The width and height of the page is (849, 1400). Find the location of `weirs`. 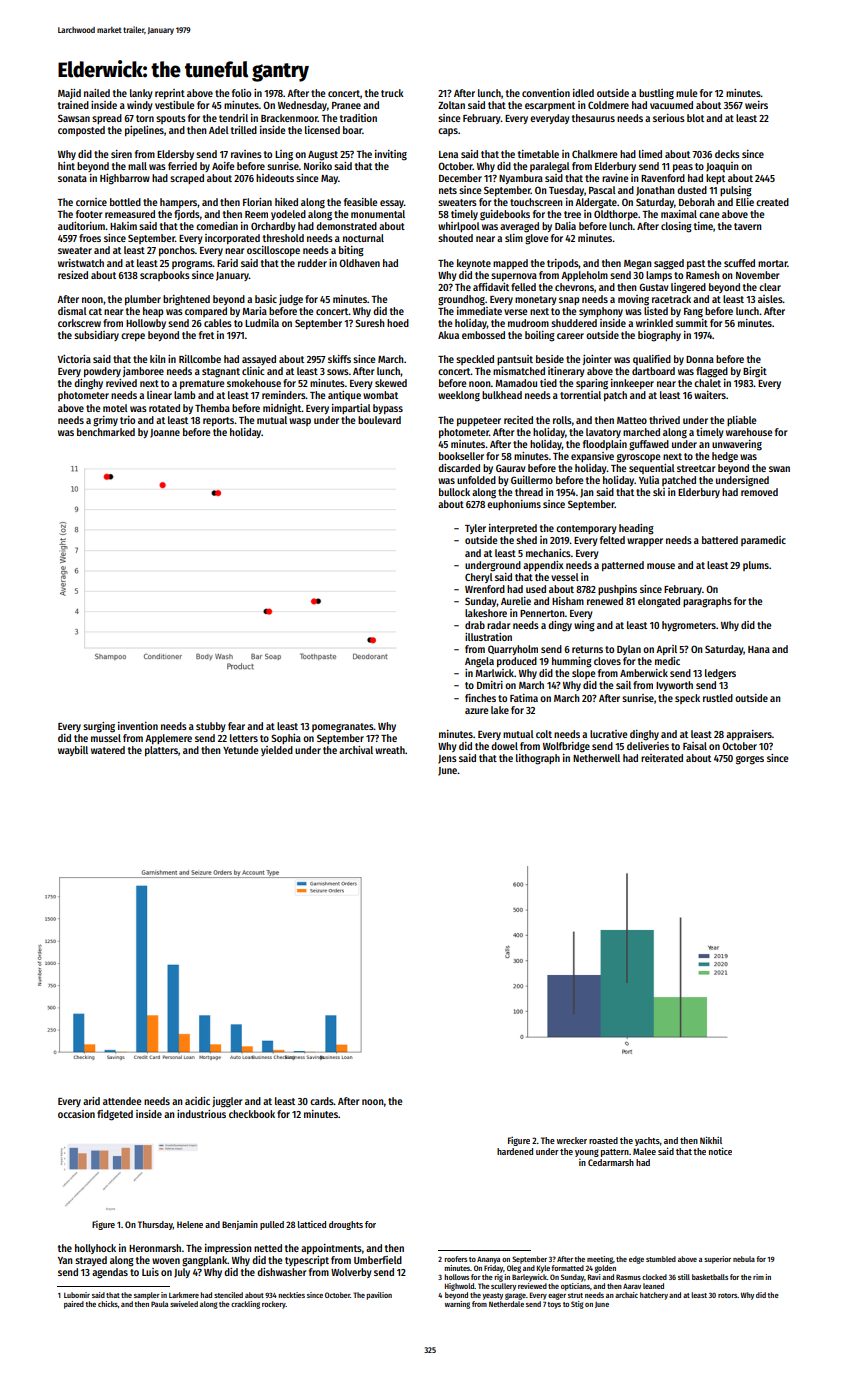

weirs is located at coordinates (756, 105).
